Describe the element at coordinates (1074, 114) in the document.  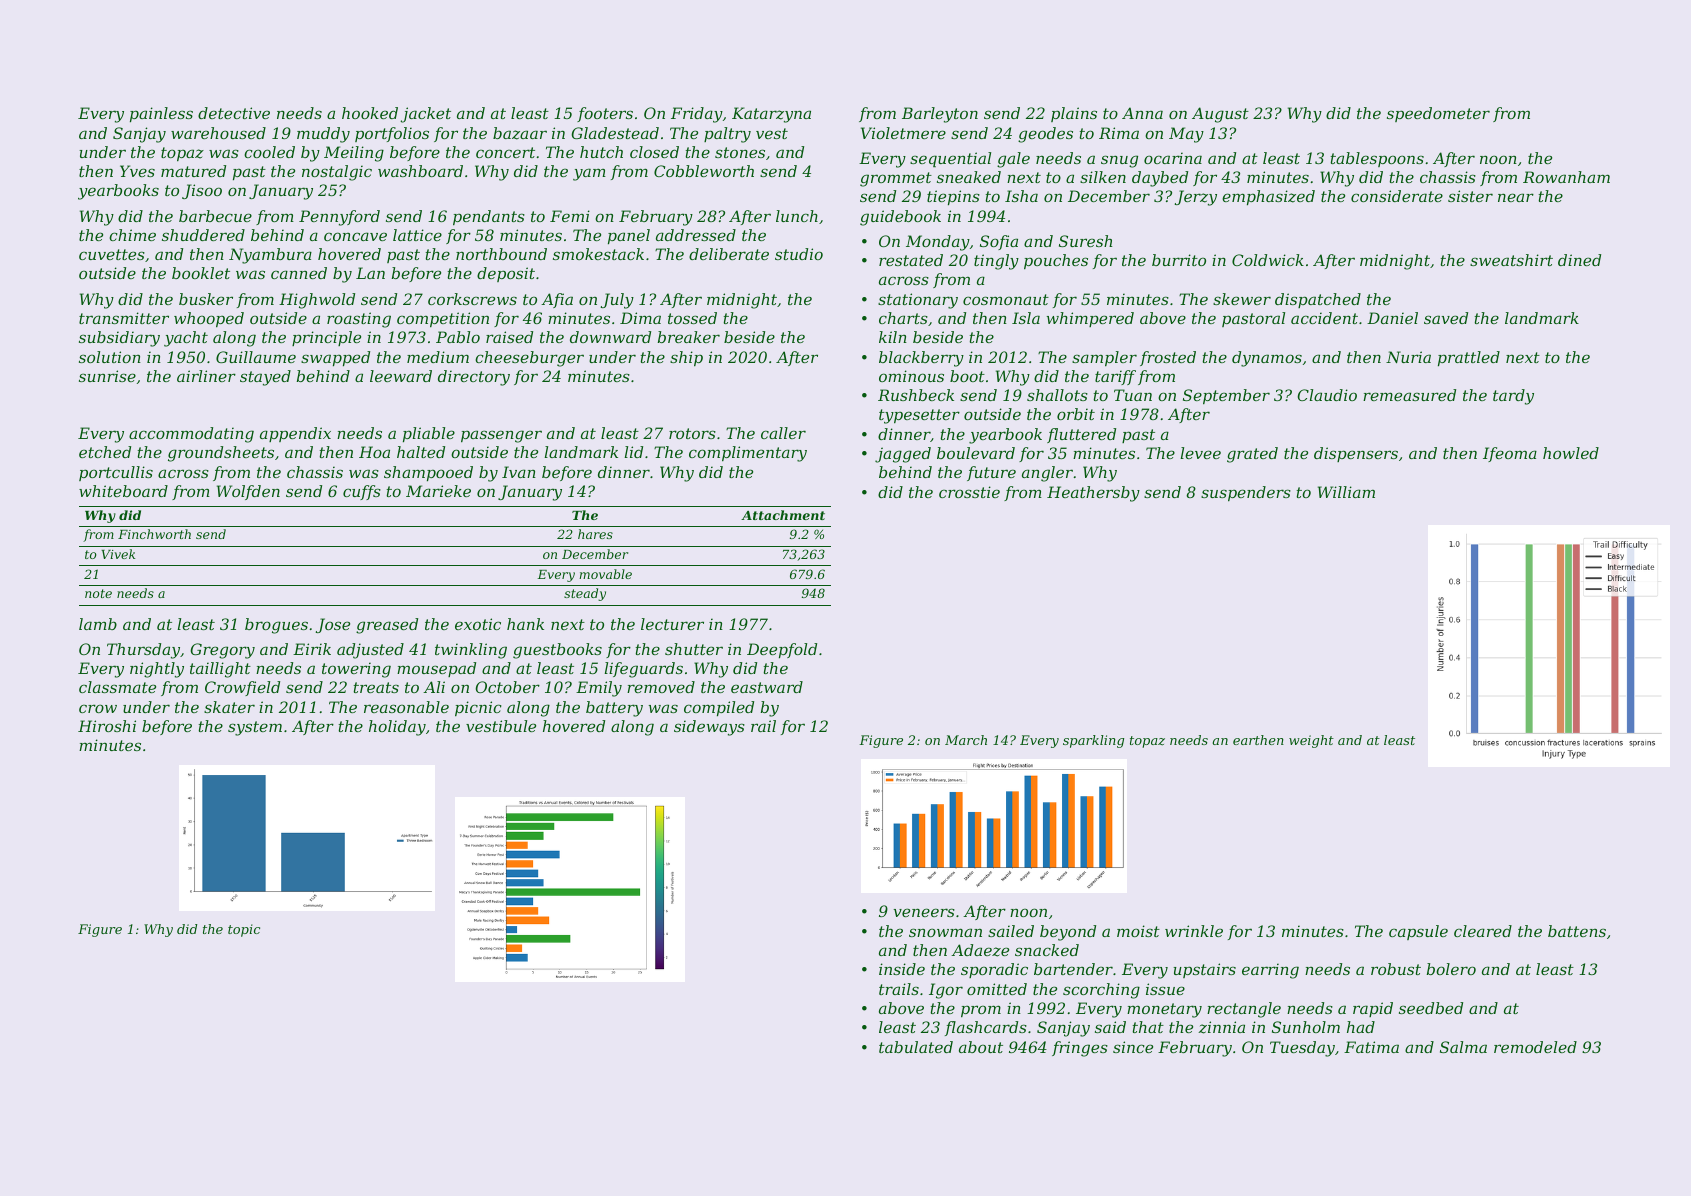
I see `plains` at that location.
